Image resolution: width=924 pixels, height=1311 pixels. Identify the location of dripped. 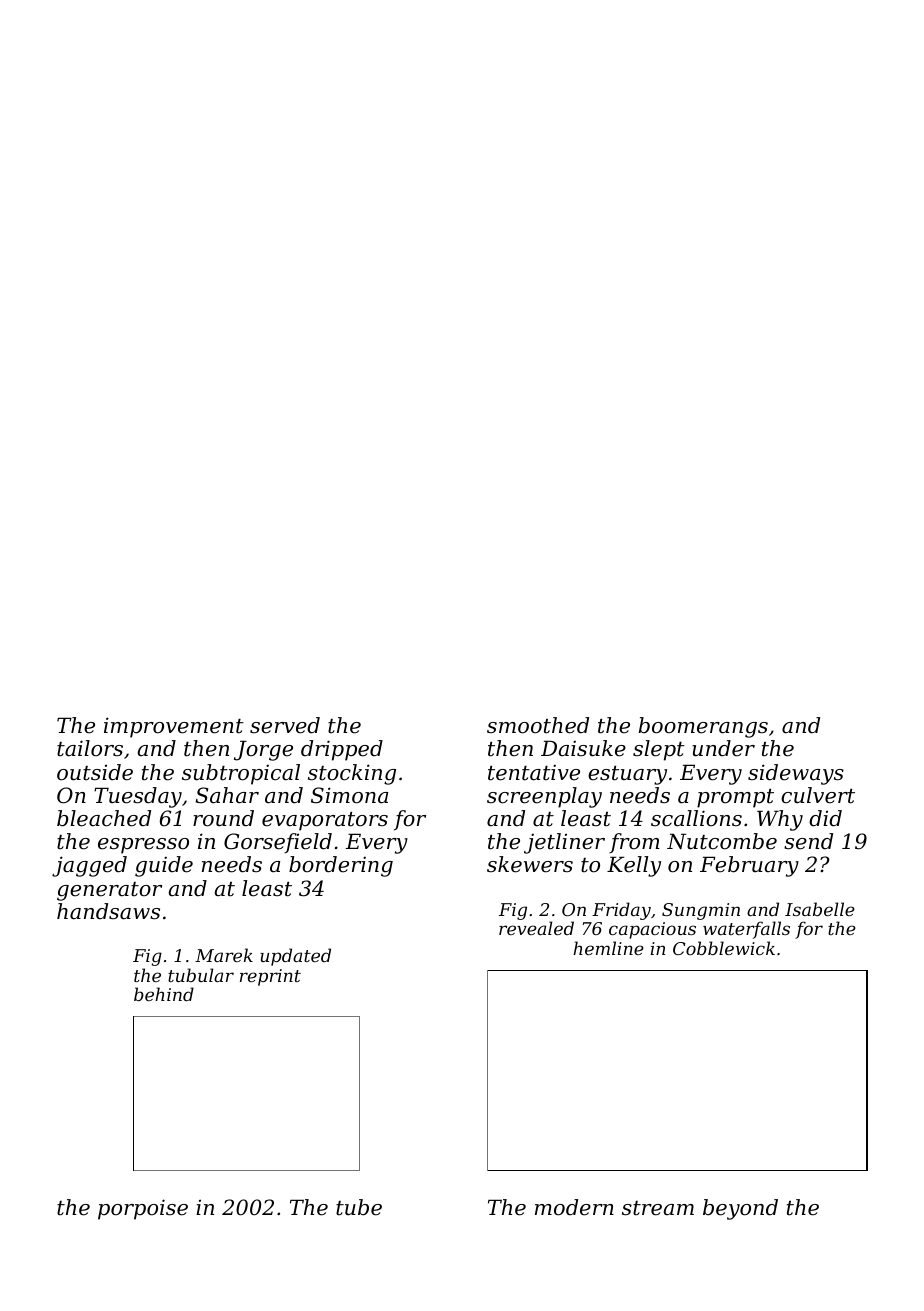
(342, 750).
